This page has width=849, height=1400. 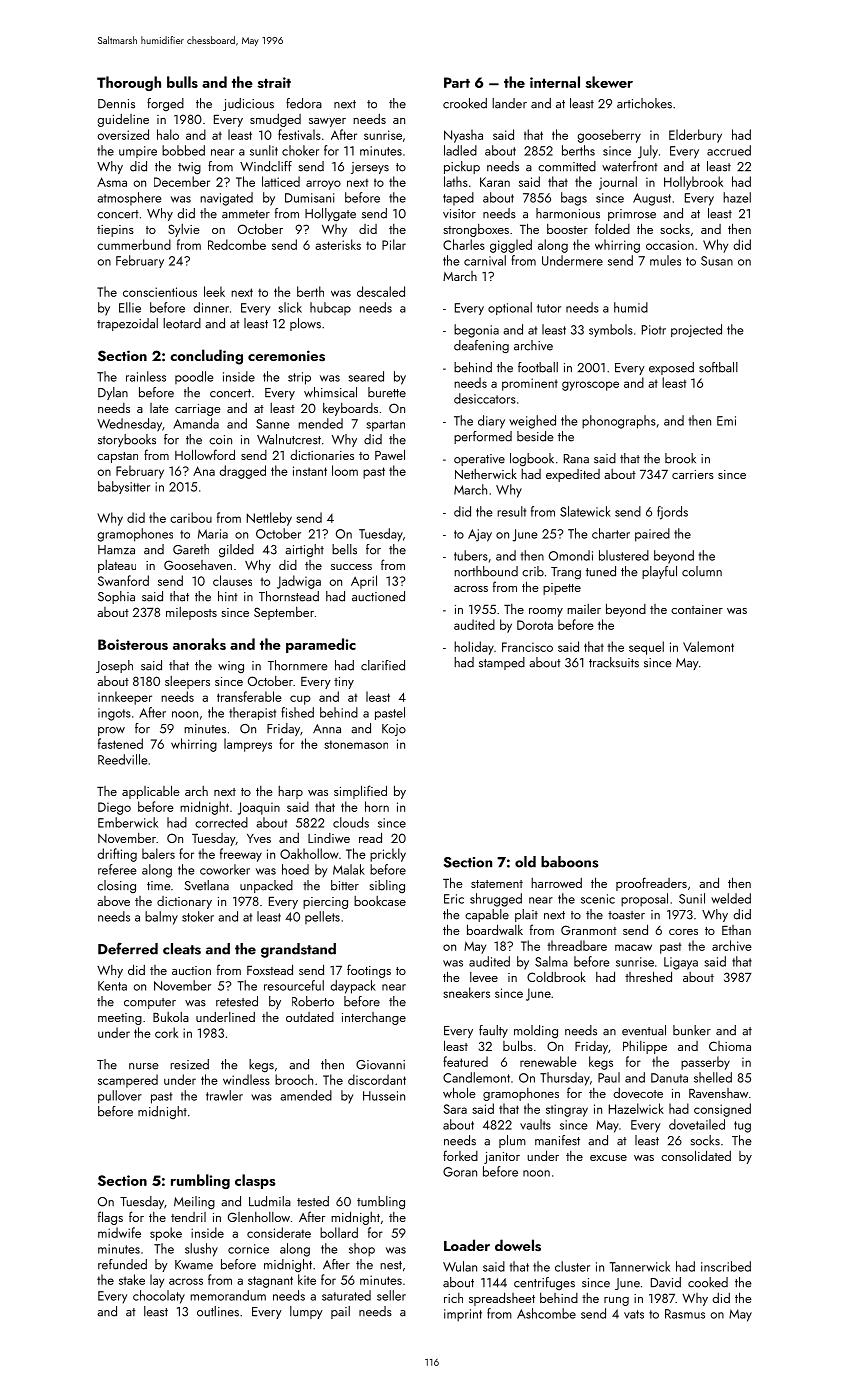 What do you see at coordinates (252, 713) in the page?
I see `therapist` at bounding box center [252, 713].
